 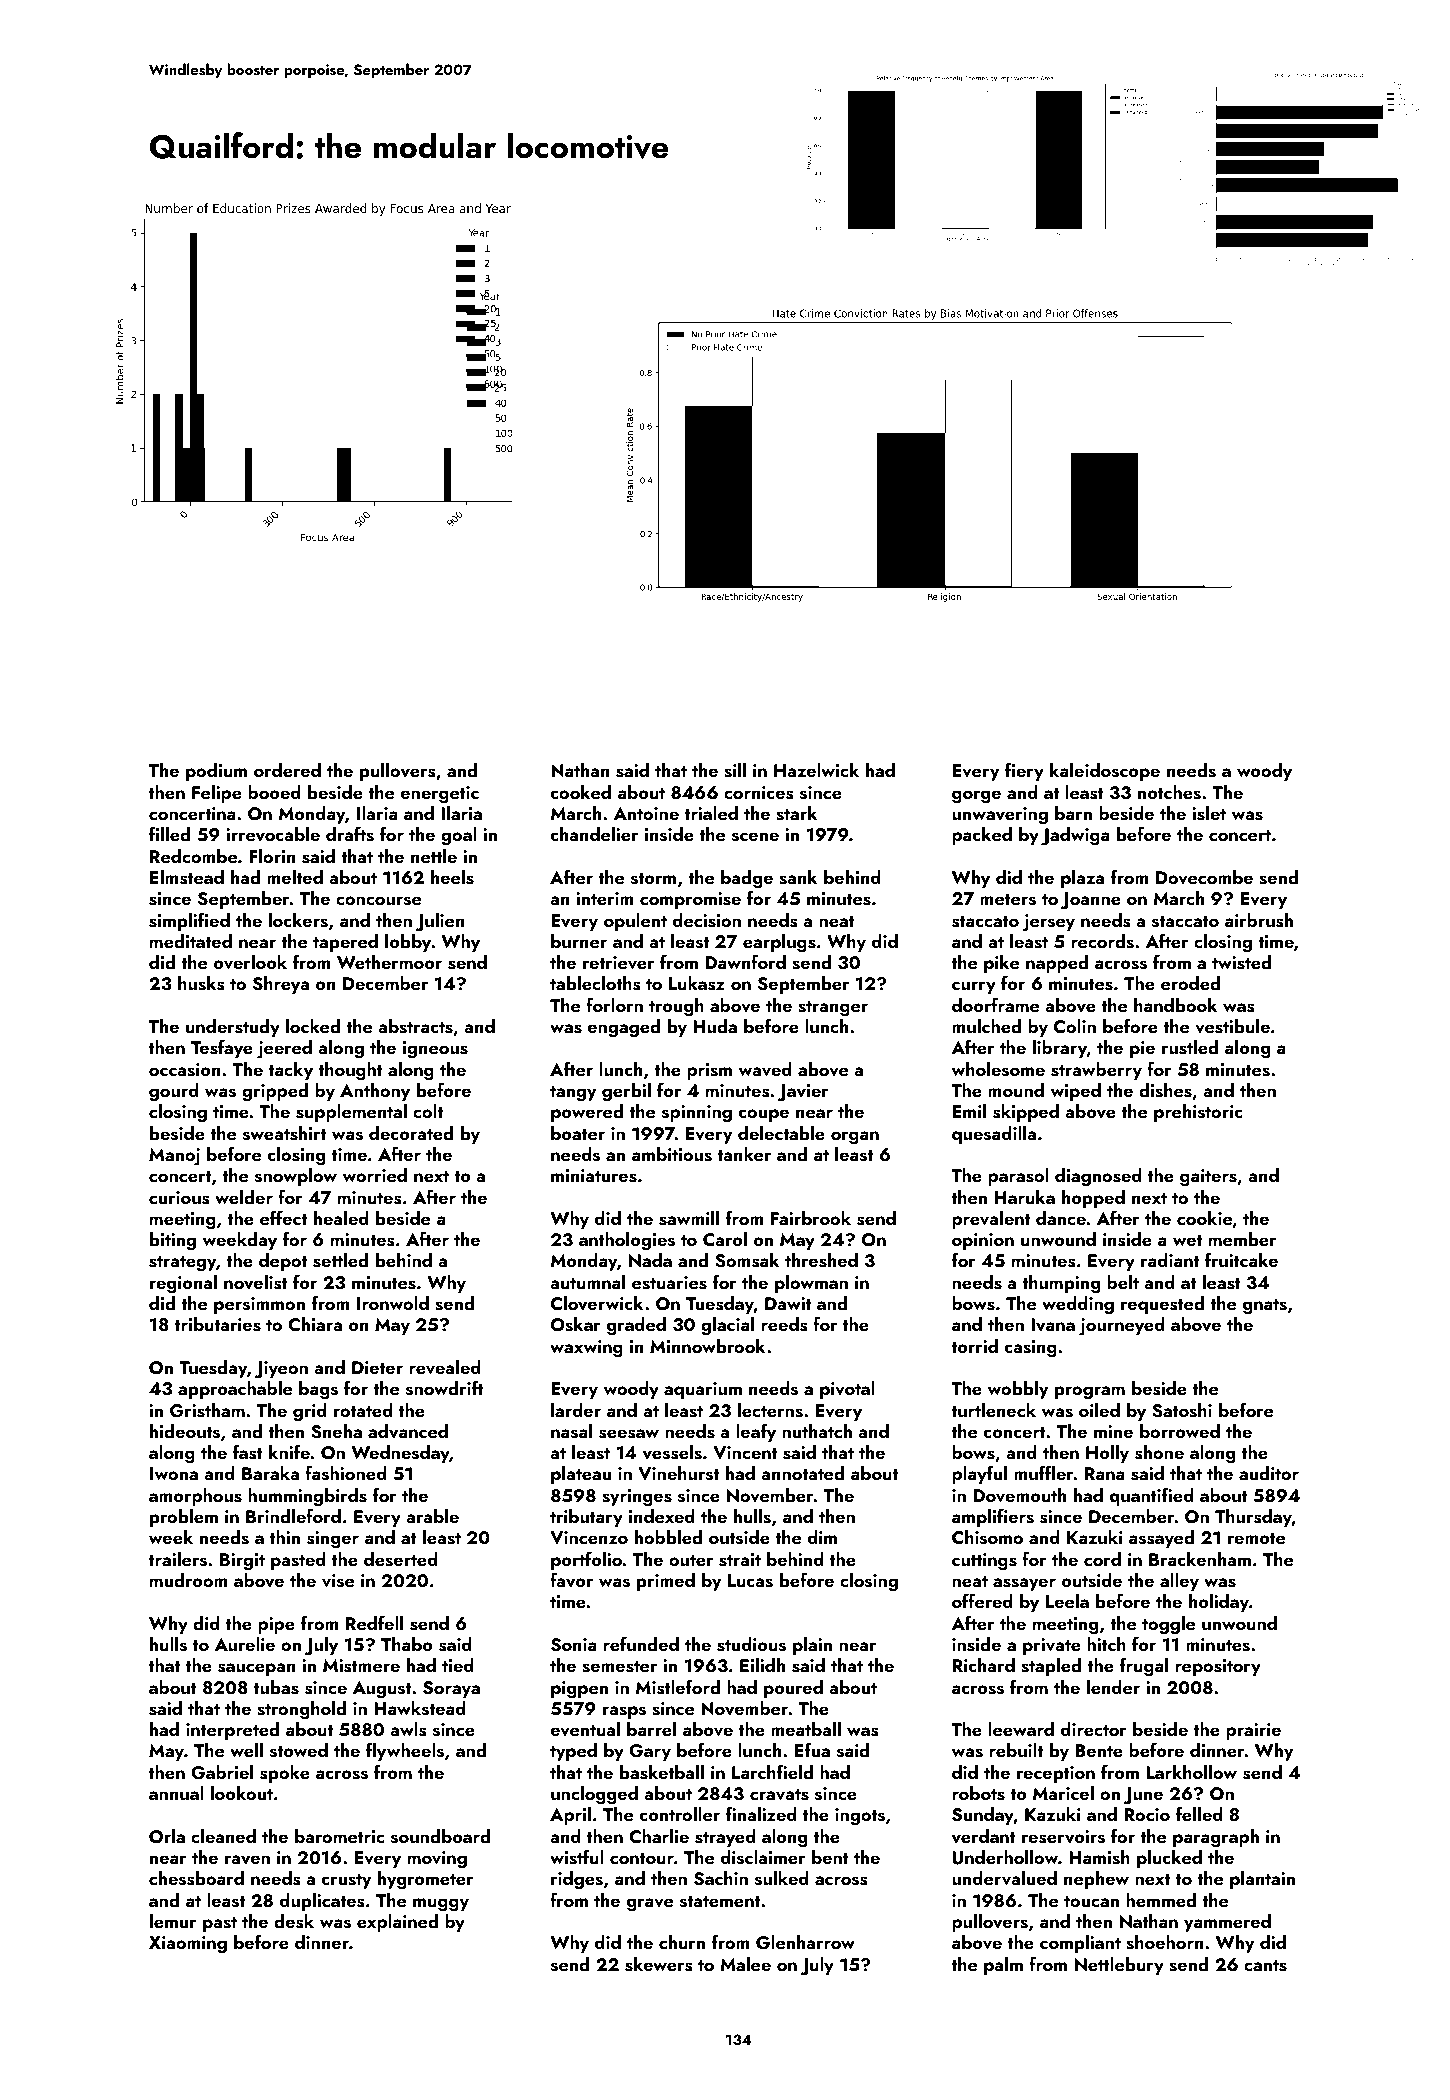 I want to click on estuaries, so click(x=669, y=1283).
